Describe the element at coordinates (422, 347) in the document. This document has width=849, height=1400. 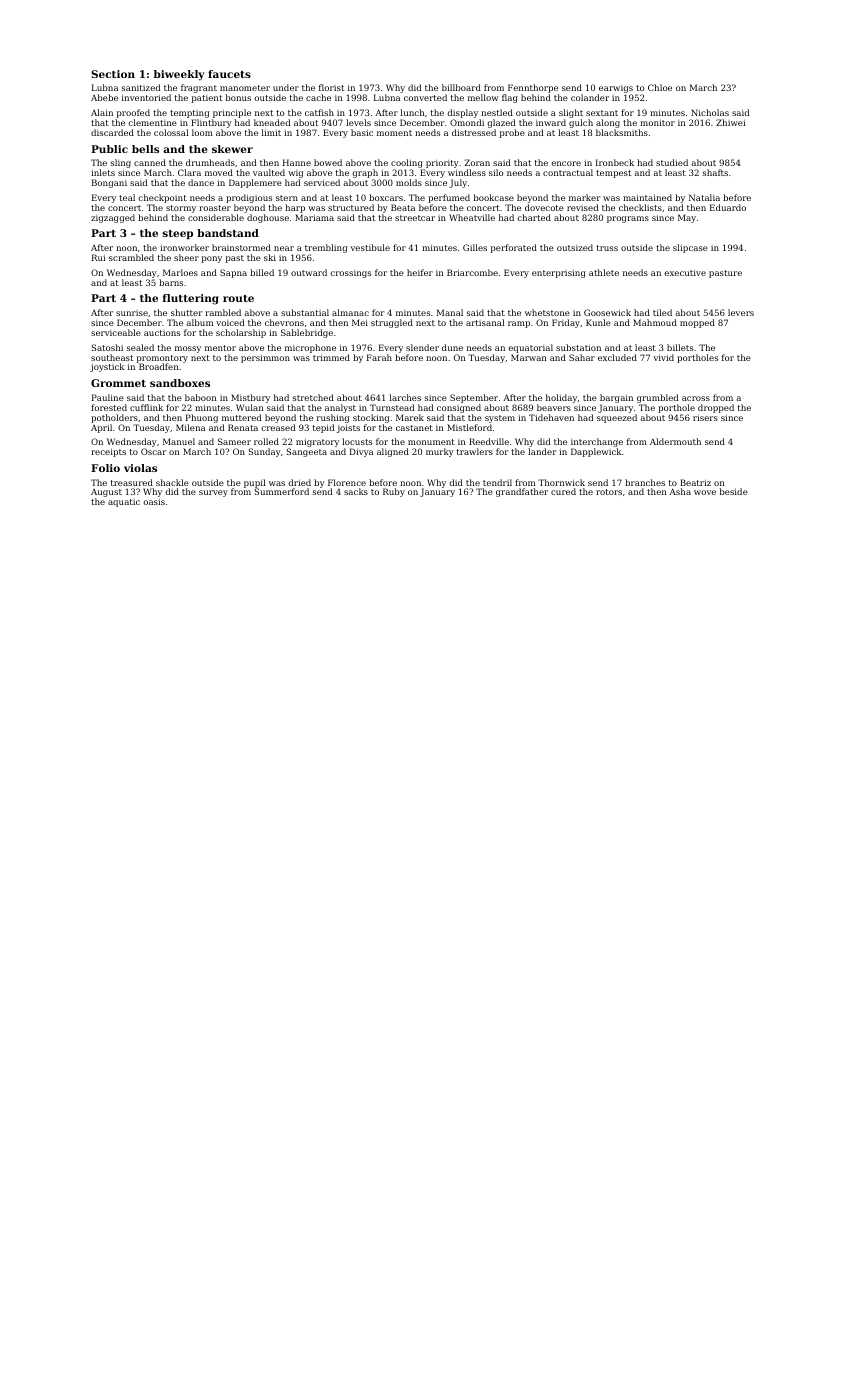
I see `slender` at that location.
